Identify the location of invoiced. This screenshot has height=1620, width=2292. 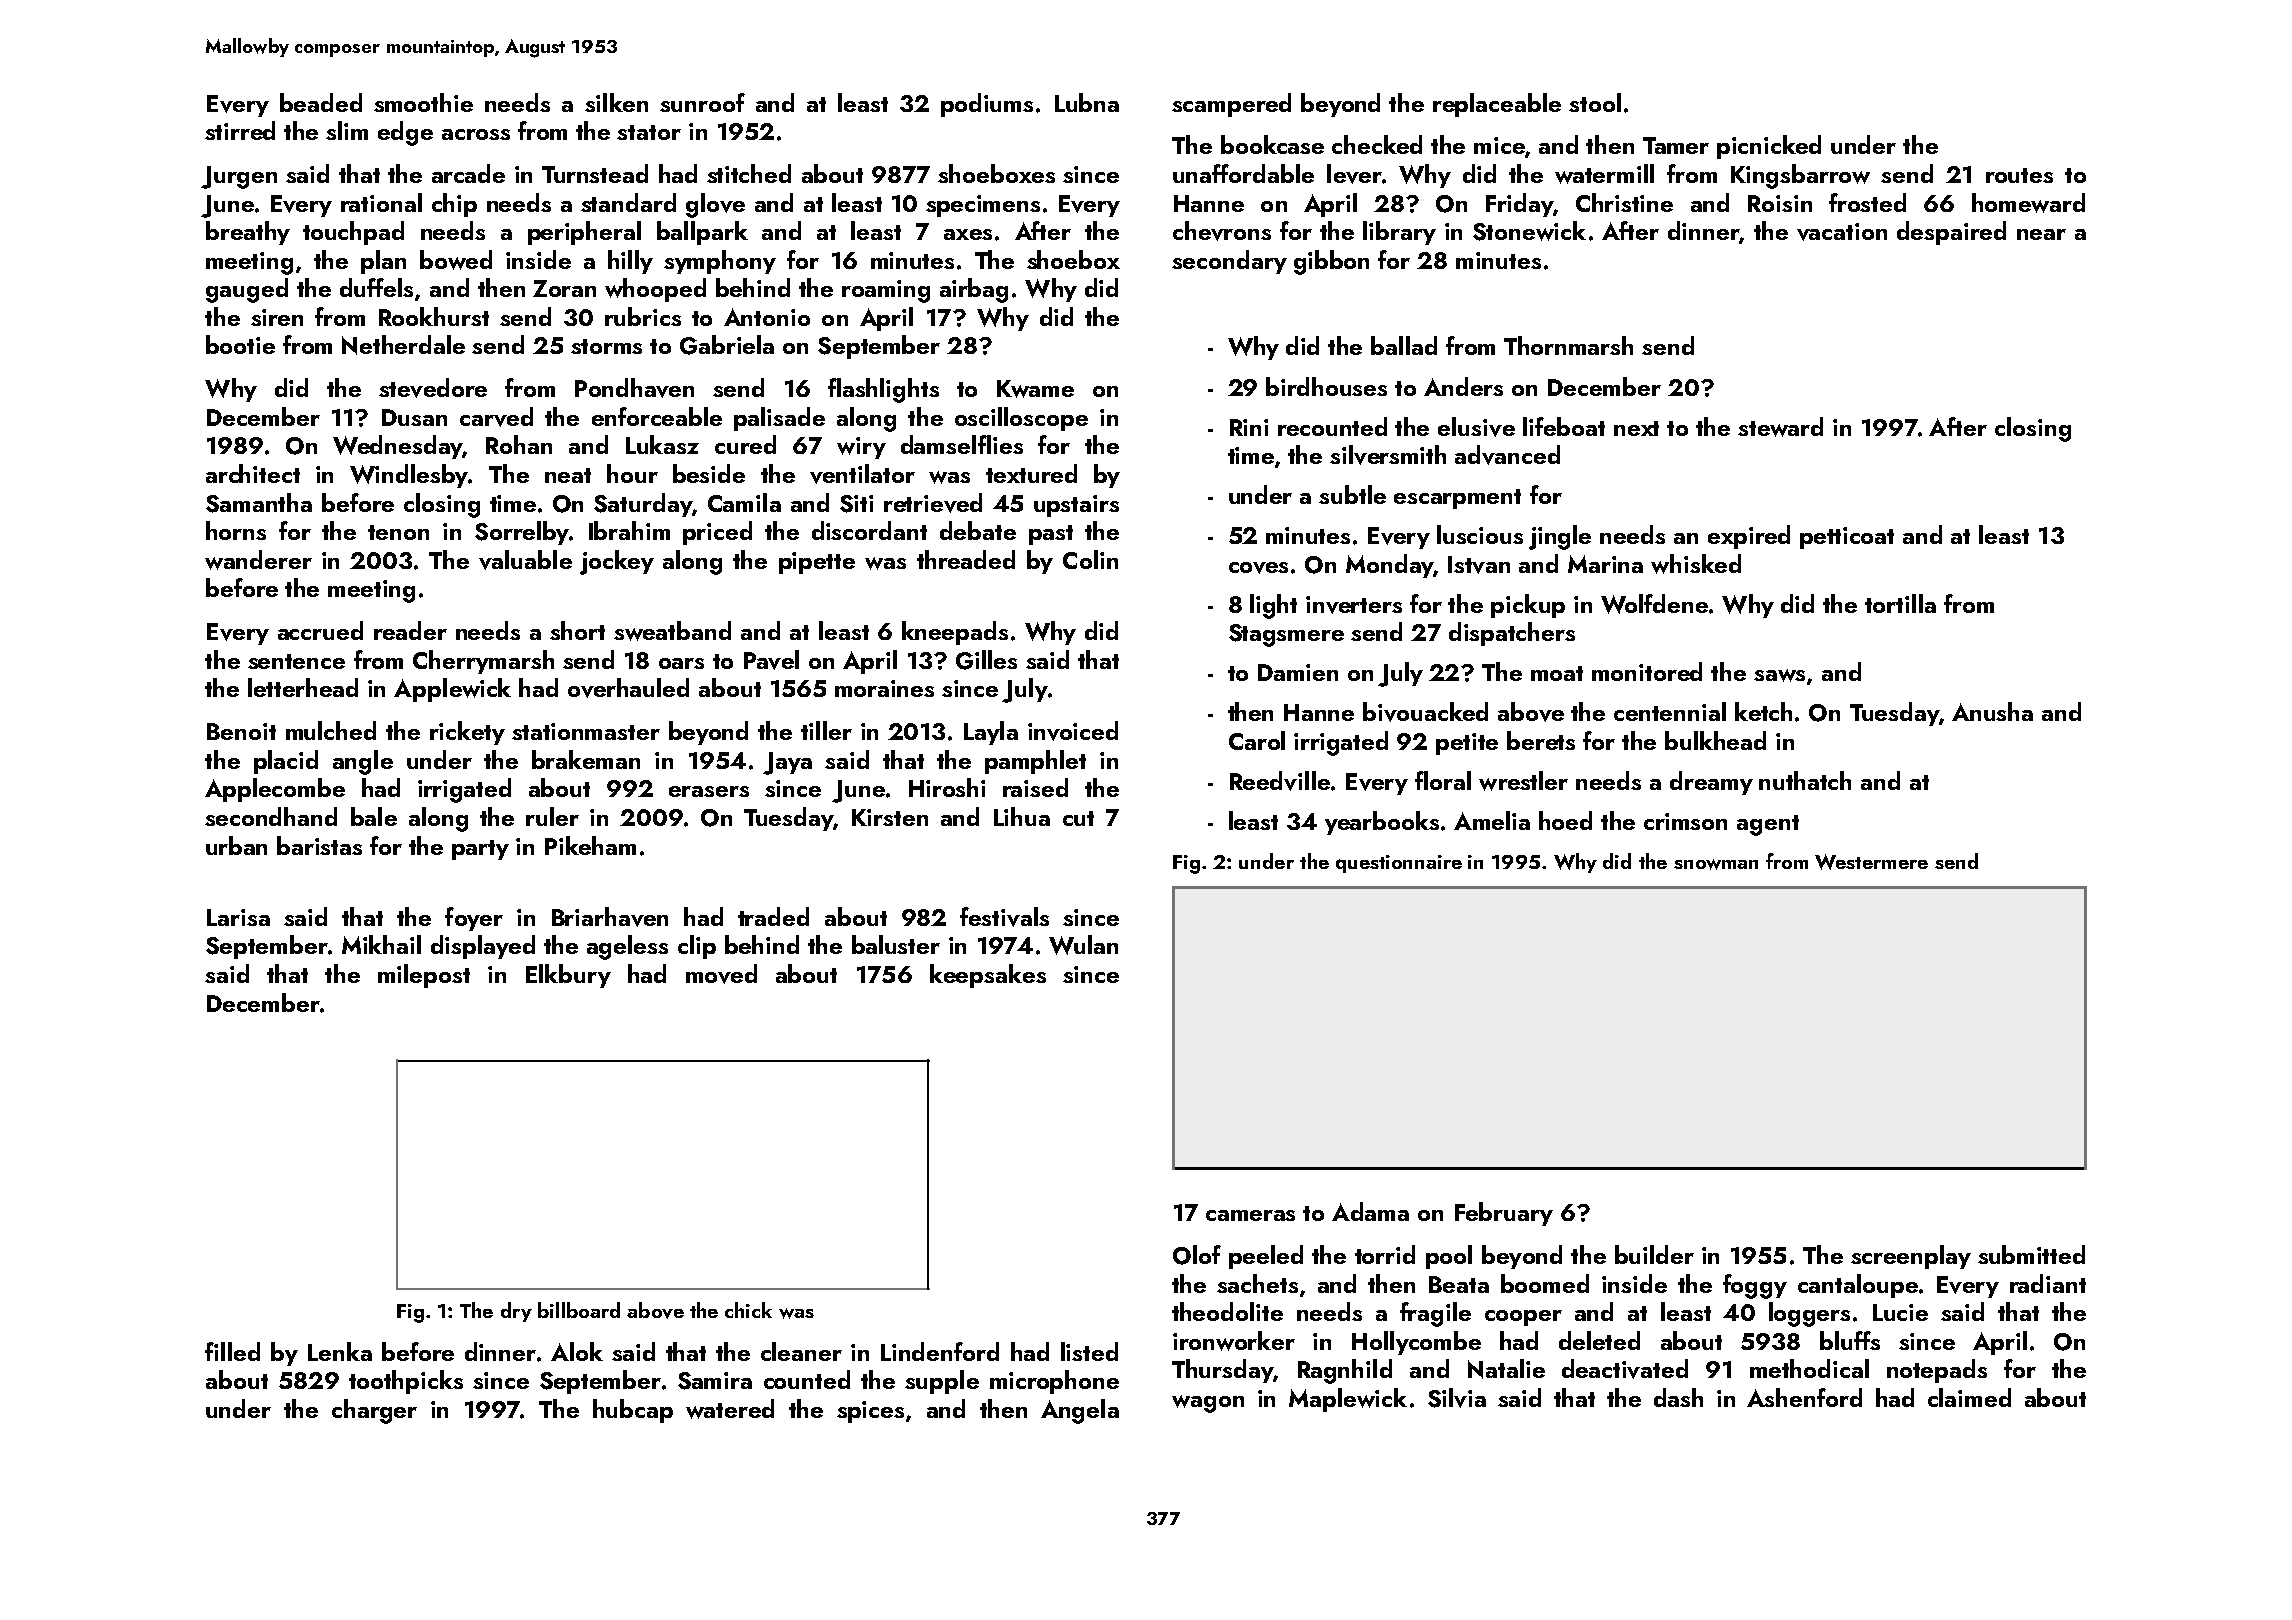
(1073, 731).
